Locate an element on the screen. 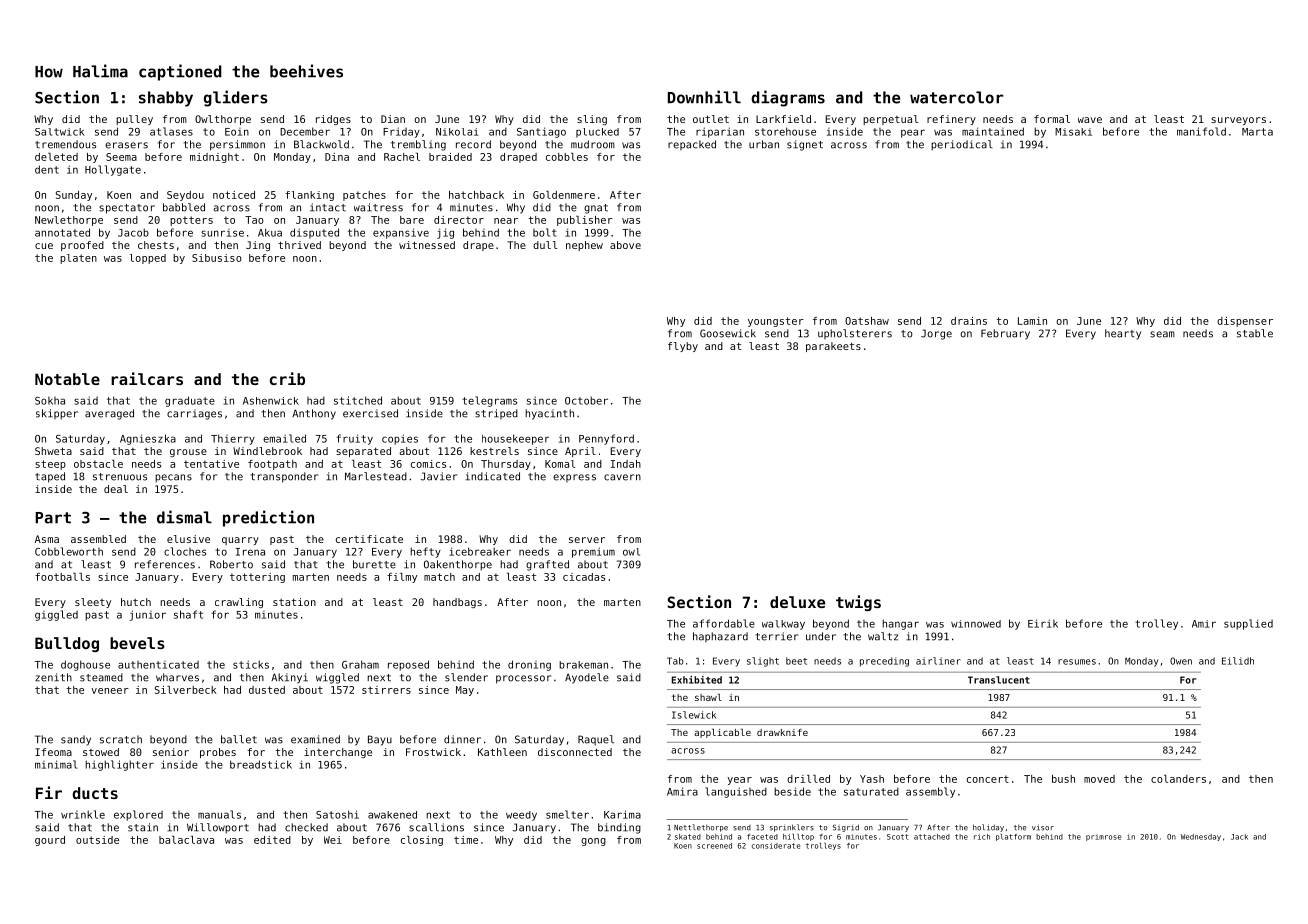  Misaki is located at coordinates (1073, 132).
